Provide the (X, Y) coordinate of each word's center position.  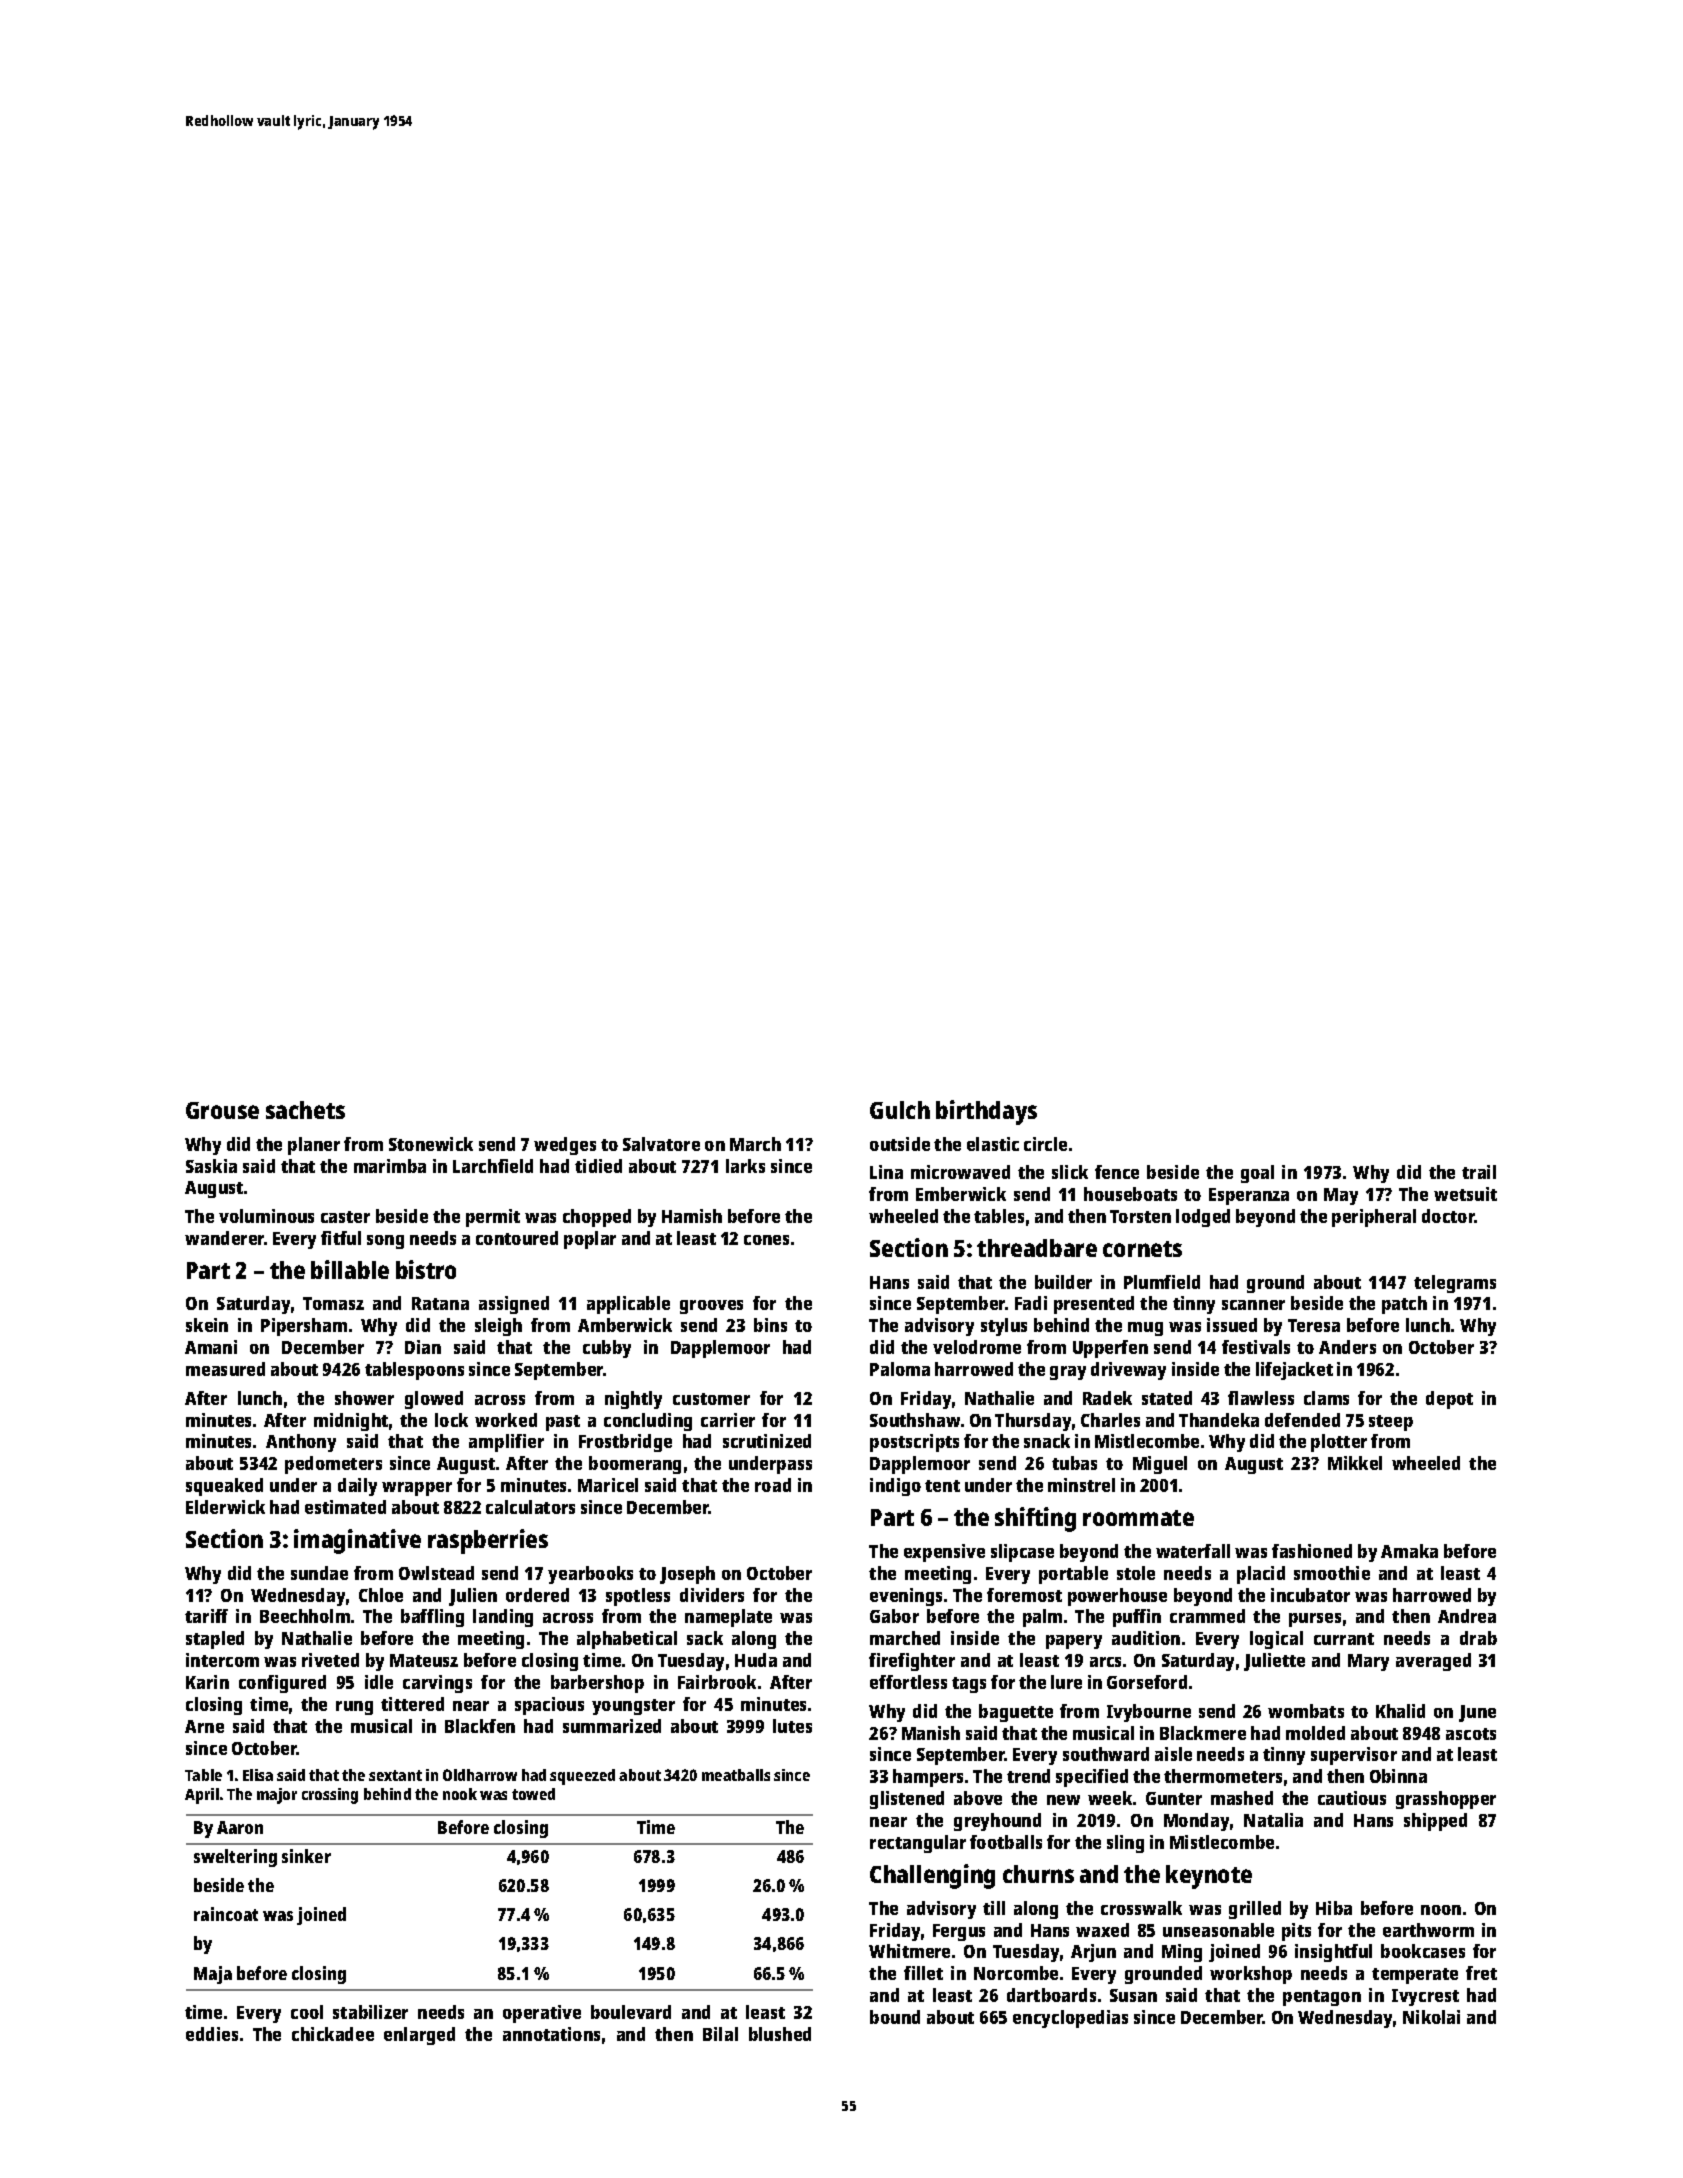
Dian (423, 1347)
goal (1257, 1174)
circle (1045, 1144)
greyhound (997, 1822)
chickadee (333, 2034)
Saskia (211, 1166)
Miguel (1160, 1465)
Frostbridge (625, 1443)
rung (354, 1708)
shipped (1435, 1822)
